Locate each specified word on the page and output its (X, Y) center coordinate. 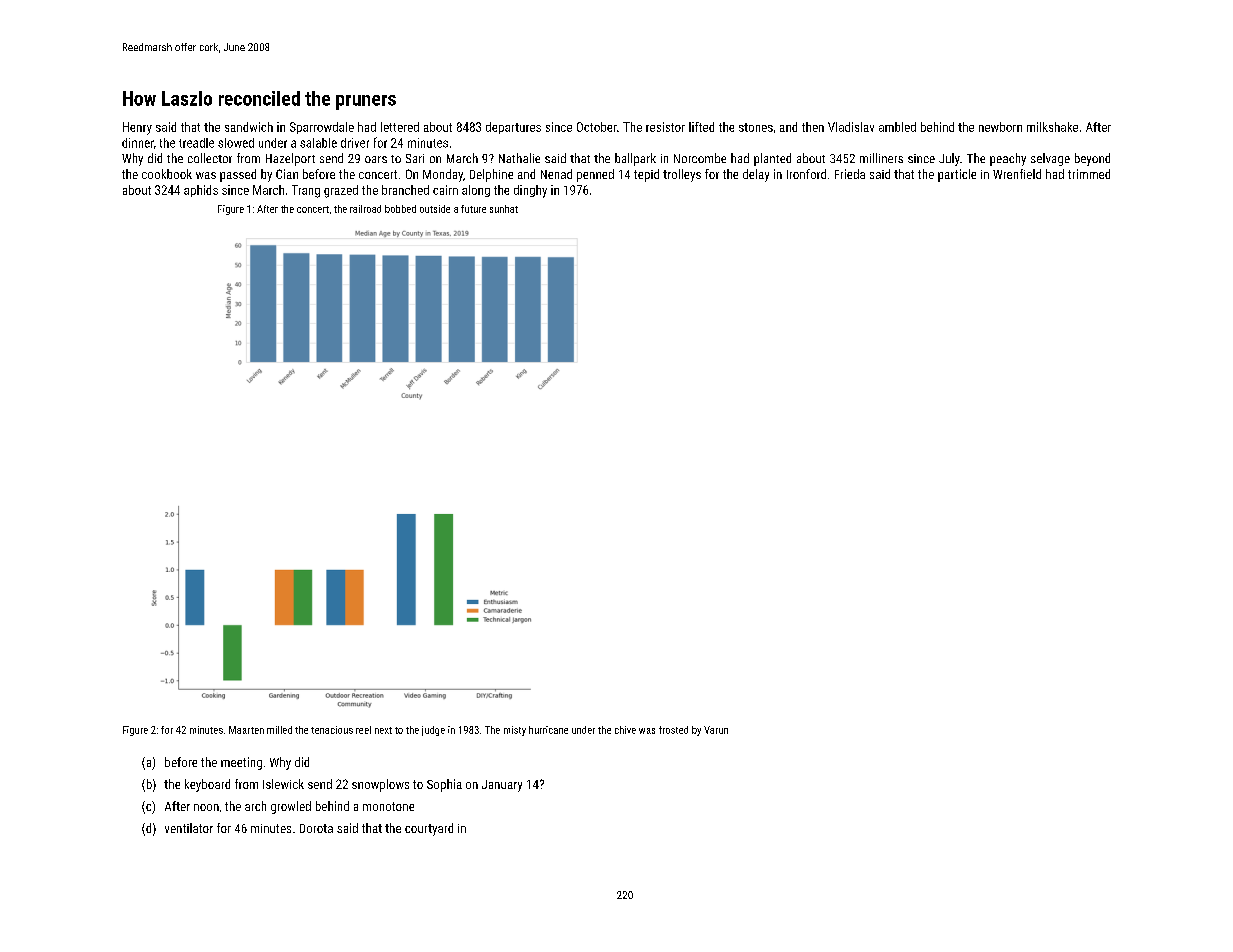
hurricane (548, 730)
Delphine (491, 175)
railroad (365, 209)
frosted (673, 730)
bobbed (400, 209)
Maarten (246, 730)
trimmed (1089, 174)
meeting (241, 763)
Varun (716, 730)
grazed (341, 191)
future (473, 209)
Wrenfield (1017, 174)
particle (957, 175)
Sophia (444, 785)
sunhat (504, 209)
